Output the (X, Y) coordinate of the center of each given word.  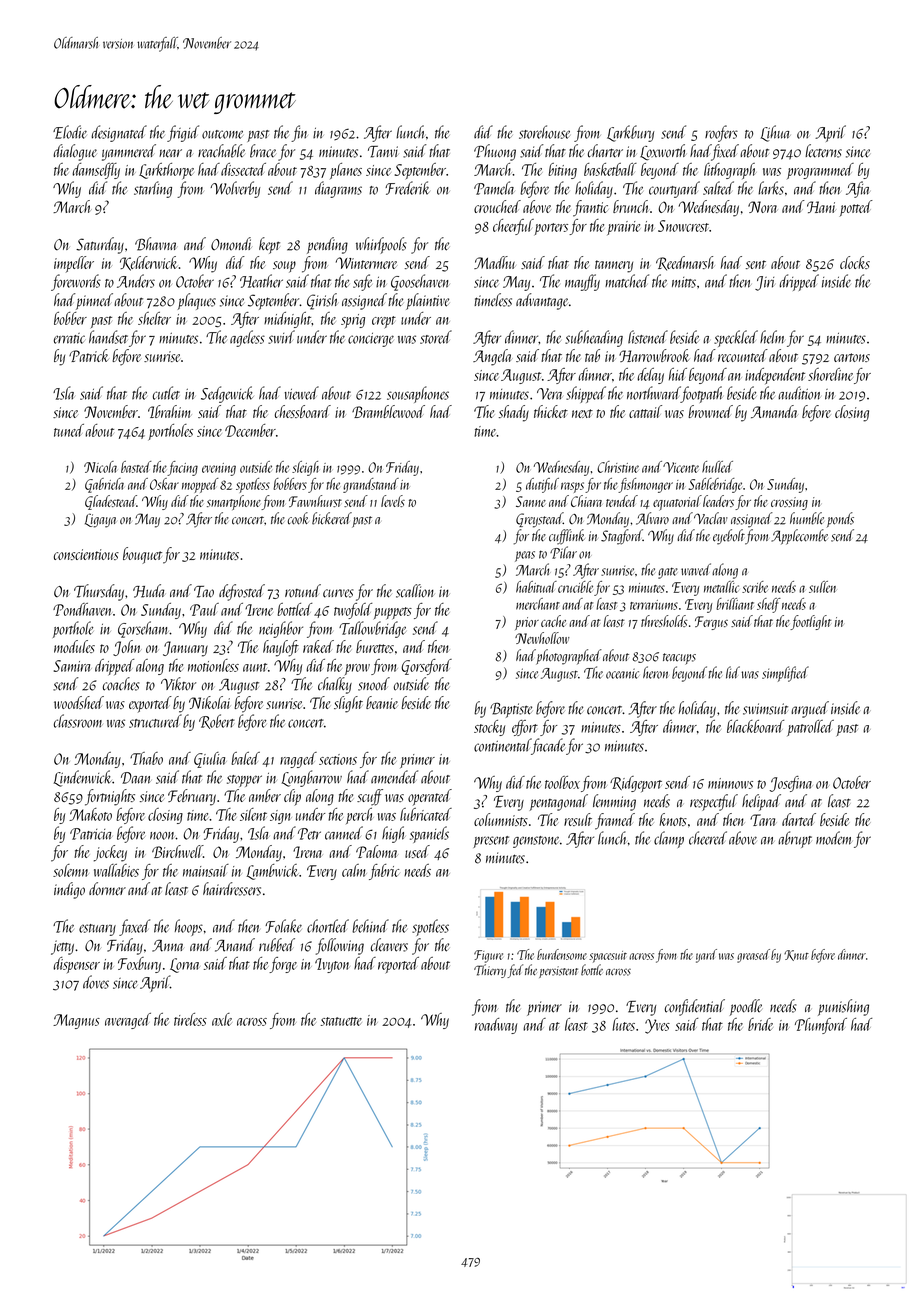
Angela (493, 357)
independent (775, 376)
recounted (743, 355)
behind (370, 926)
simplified (785, 674)
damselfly (96, 171)
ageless (247, 338)
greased (753, 956)
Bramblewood (388, 411)
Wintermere (366, 263)
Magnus (76, 1021)
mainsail (206, 870)
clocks (855, 262)
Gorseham (144, 629)
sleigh (305, 468)
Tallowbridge (372, 629)
